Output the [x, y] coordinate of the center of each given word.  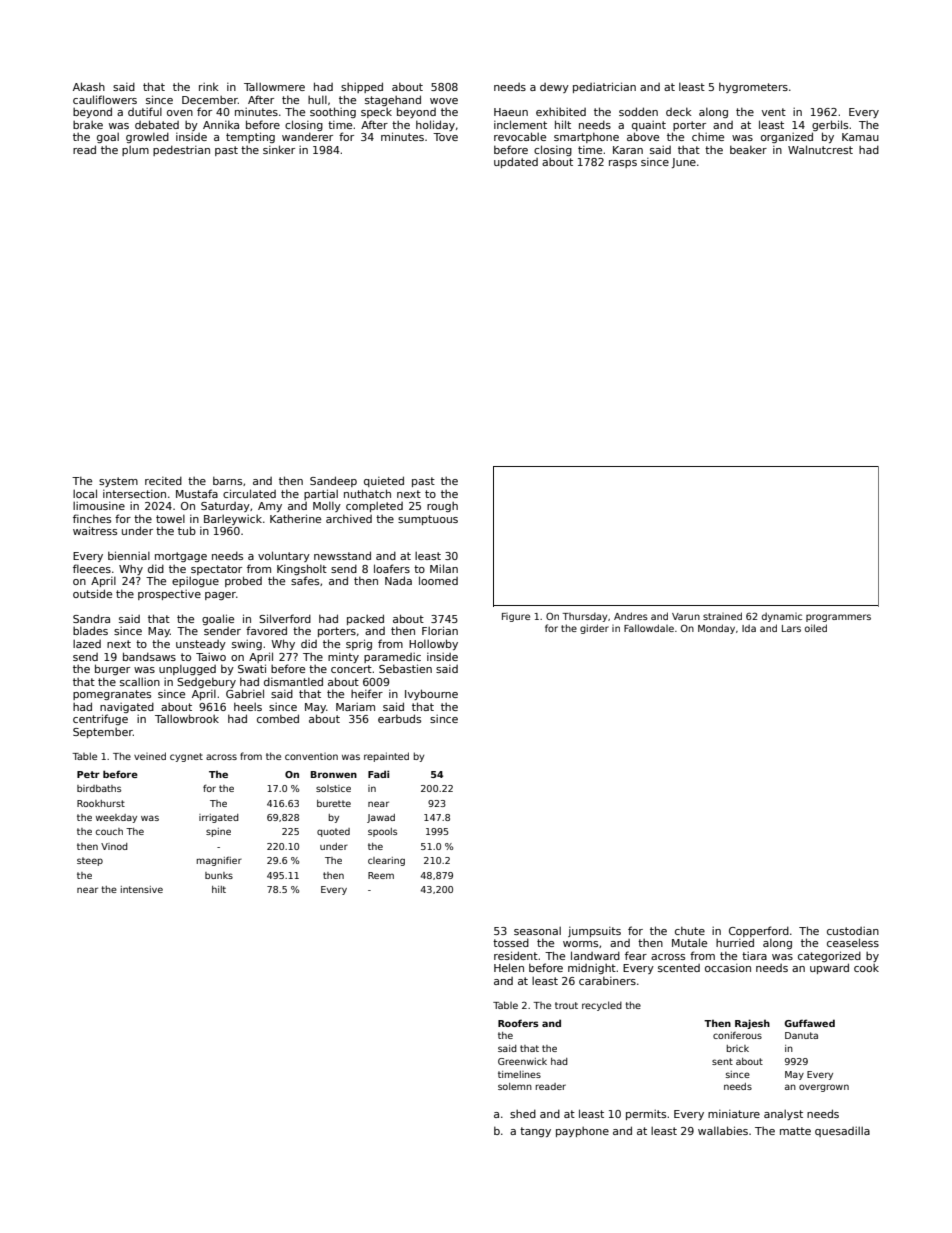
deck [679, 111]
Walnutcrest [820, 149]
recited [163, 480]
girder [594, 629]
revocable [520, 136]
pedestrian [181, 150]
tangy [535, 1132]
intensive [142, 889]
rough [442, 507]
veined [150, 756]
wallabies [723, 1130]
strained [722, 616]
